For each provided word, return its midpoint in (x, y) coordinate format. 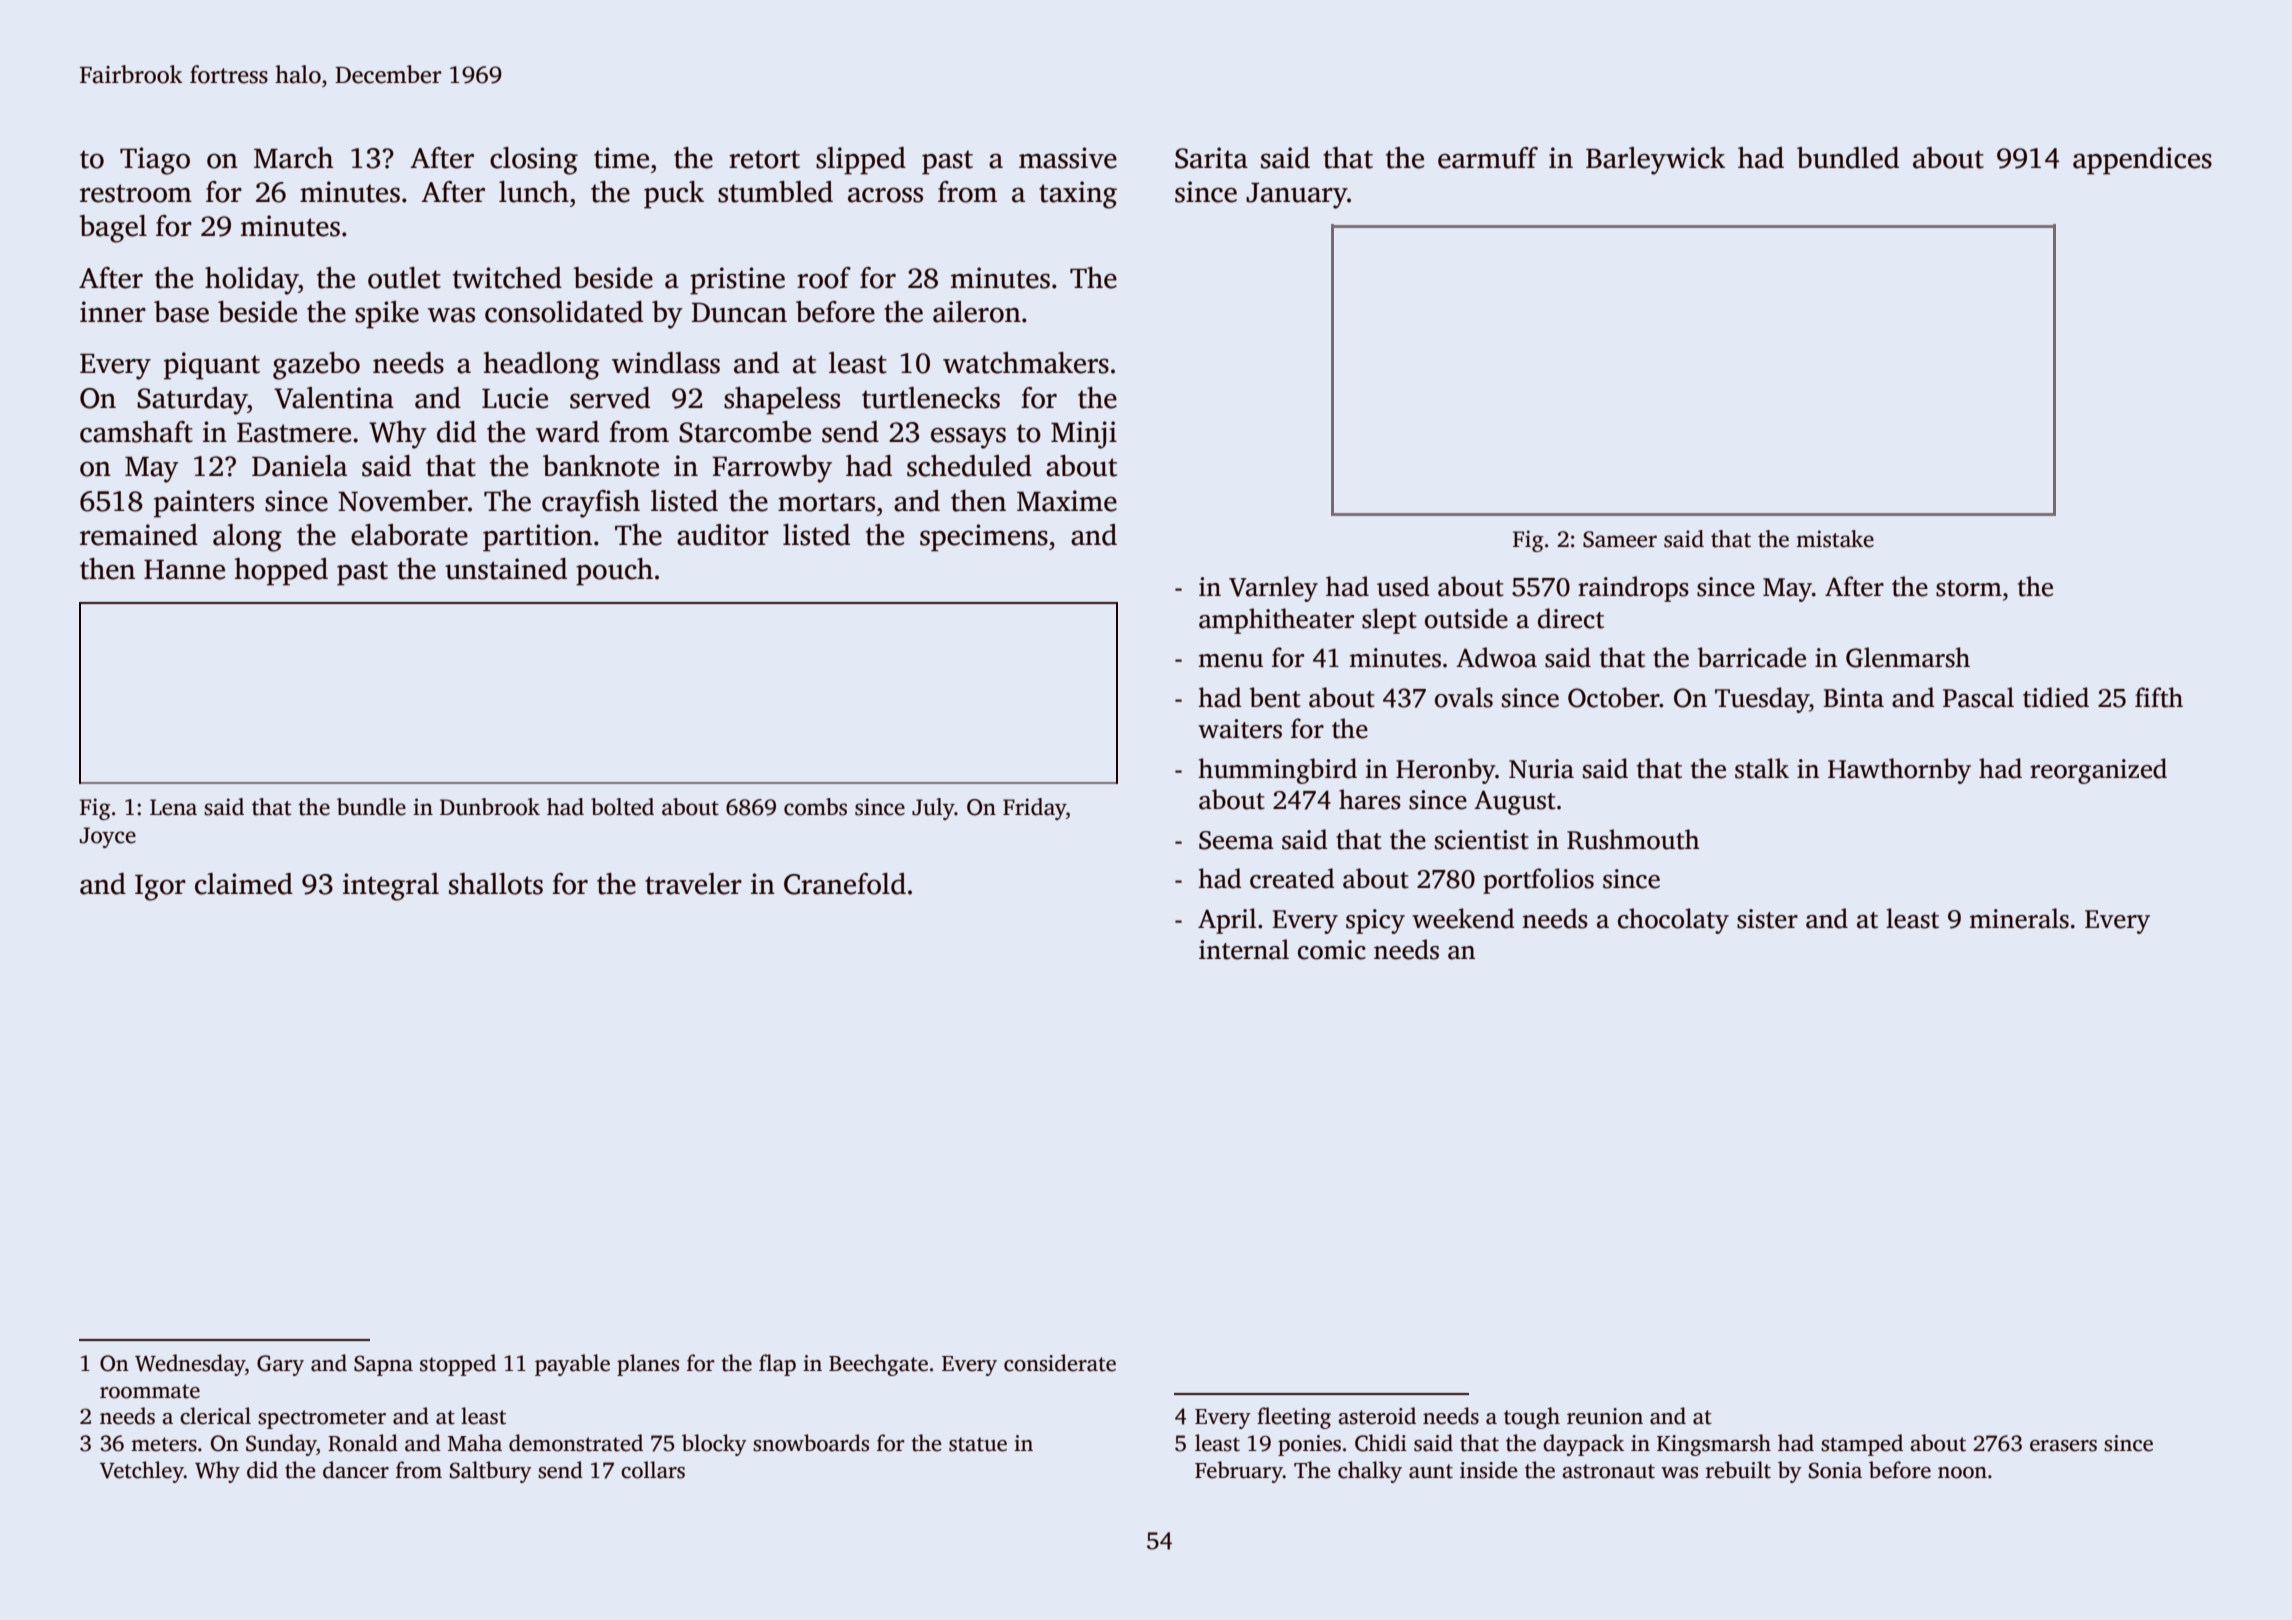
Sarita (1211, 158)
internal (1244, 949)
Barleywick (1655, 161)
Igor (160, 888)
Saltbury (491, 1472)
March (293, 158)
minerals (2019, 918)
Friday (1034, 809)
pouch (614, 572)
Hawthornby (1899, 771)
